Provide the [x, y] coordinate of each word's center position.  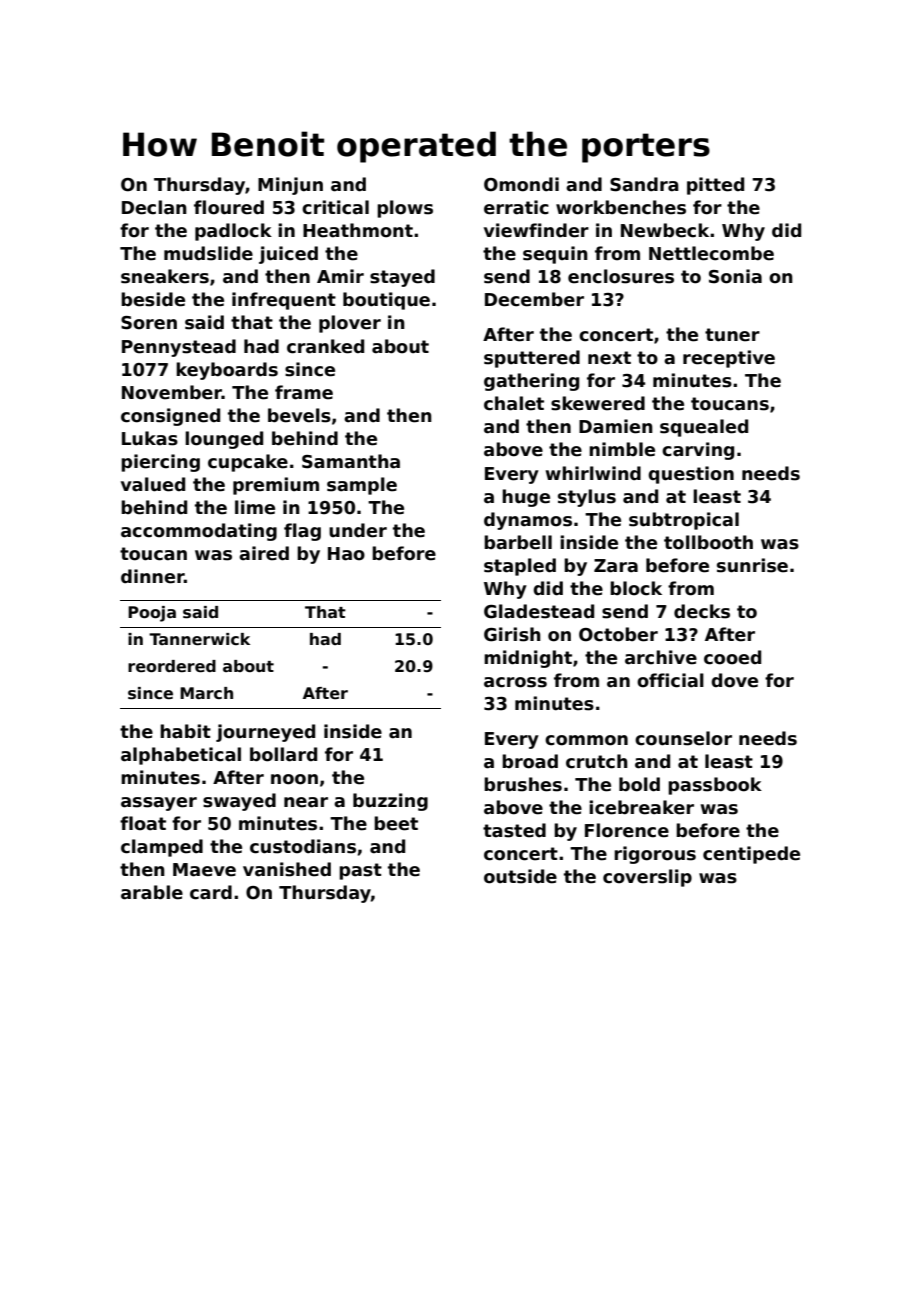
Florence [627, 830]
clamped [162, 848]
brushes [523, 784]
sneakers [165, 276]
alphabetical [181, 756]
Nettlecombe [711, 253]
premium [276, 486]
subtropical [684, 521]
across [515, 682]
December [534, 299]
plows [405, 209]
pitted [715, 186]
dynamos [528, 521]
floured [229, 207]
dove [734, 680]
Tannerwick [199, 639]
